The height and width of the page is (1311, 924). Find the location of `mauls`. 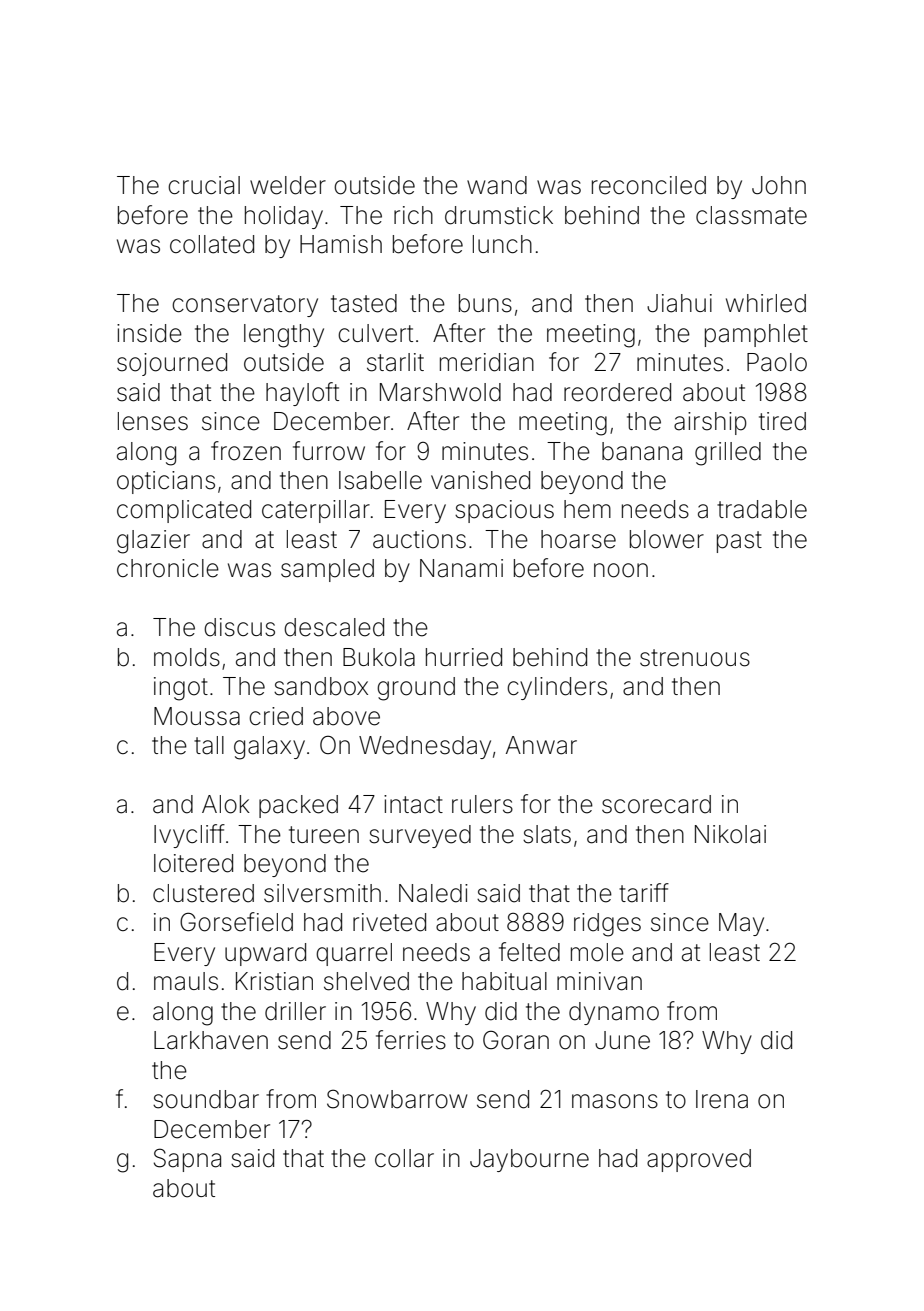

mauls is located at coordinates (186, 981).
